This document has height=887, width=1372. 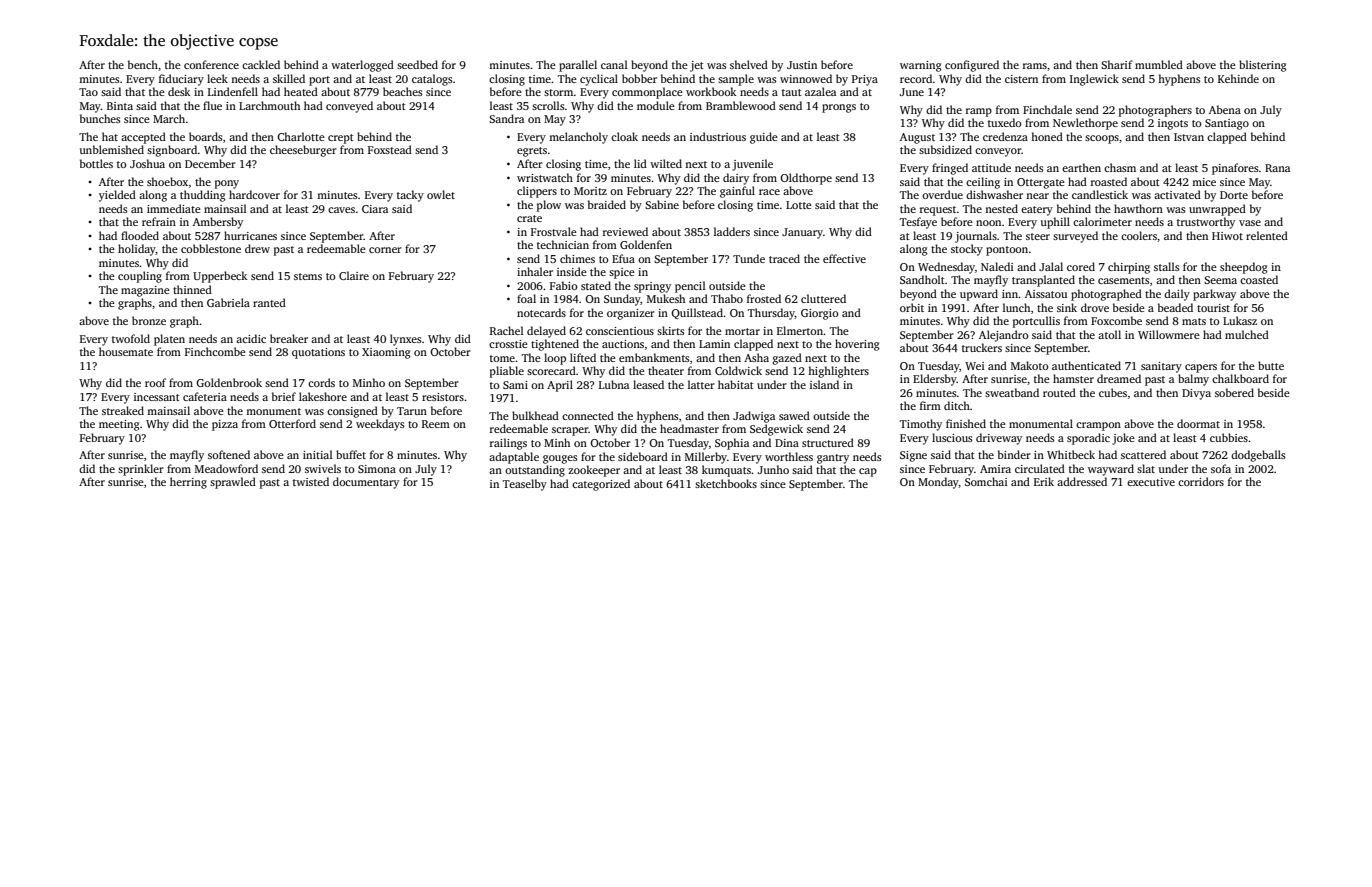 I want to click on weekdays, so click(x=380, y=425).
